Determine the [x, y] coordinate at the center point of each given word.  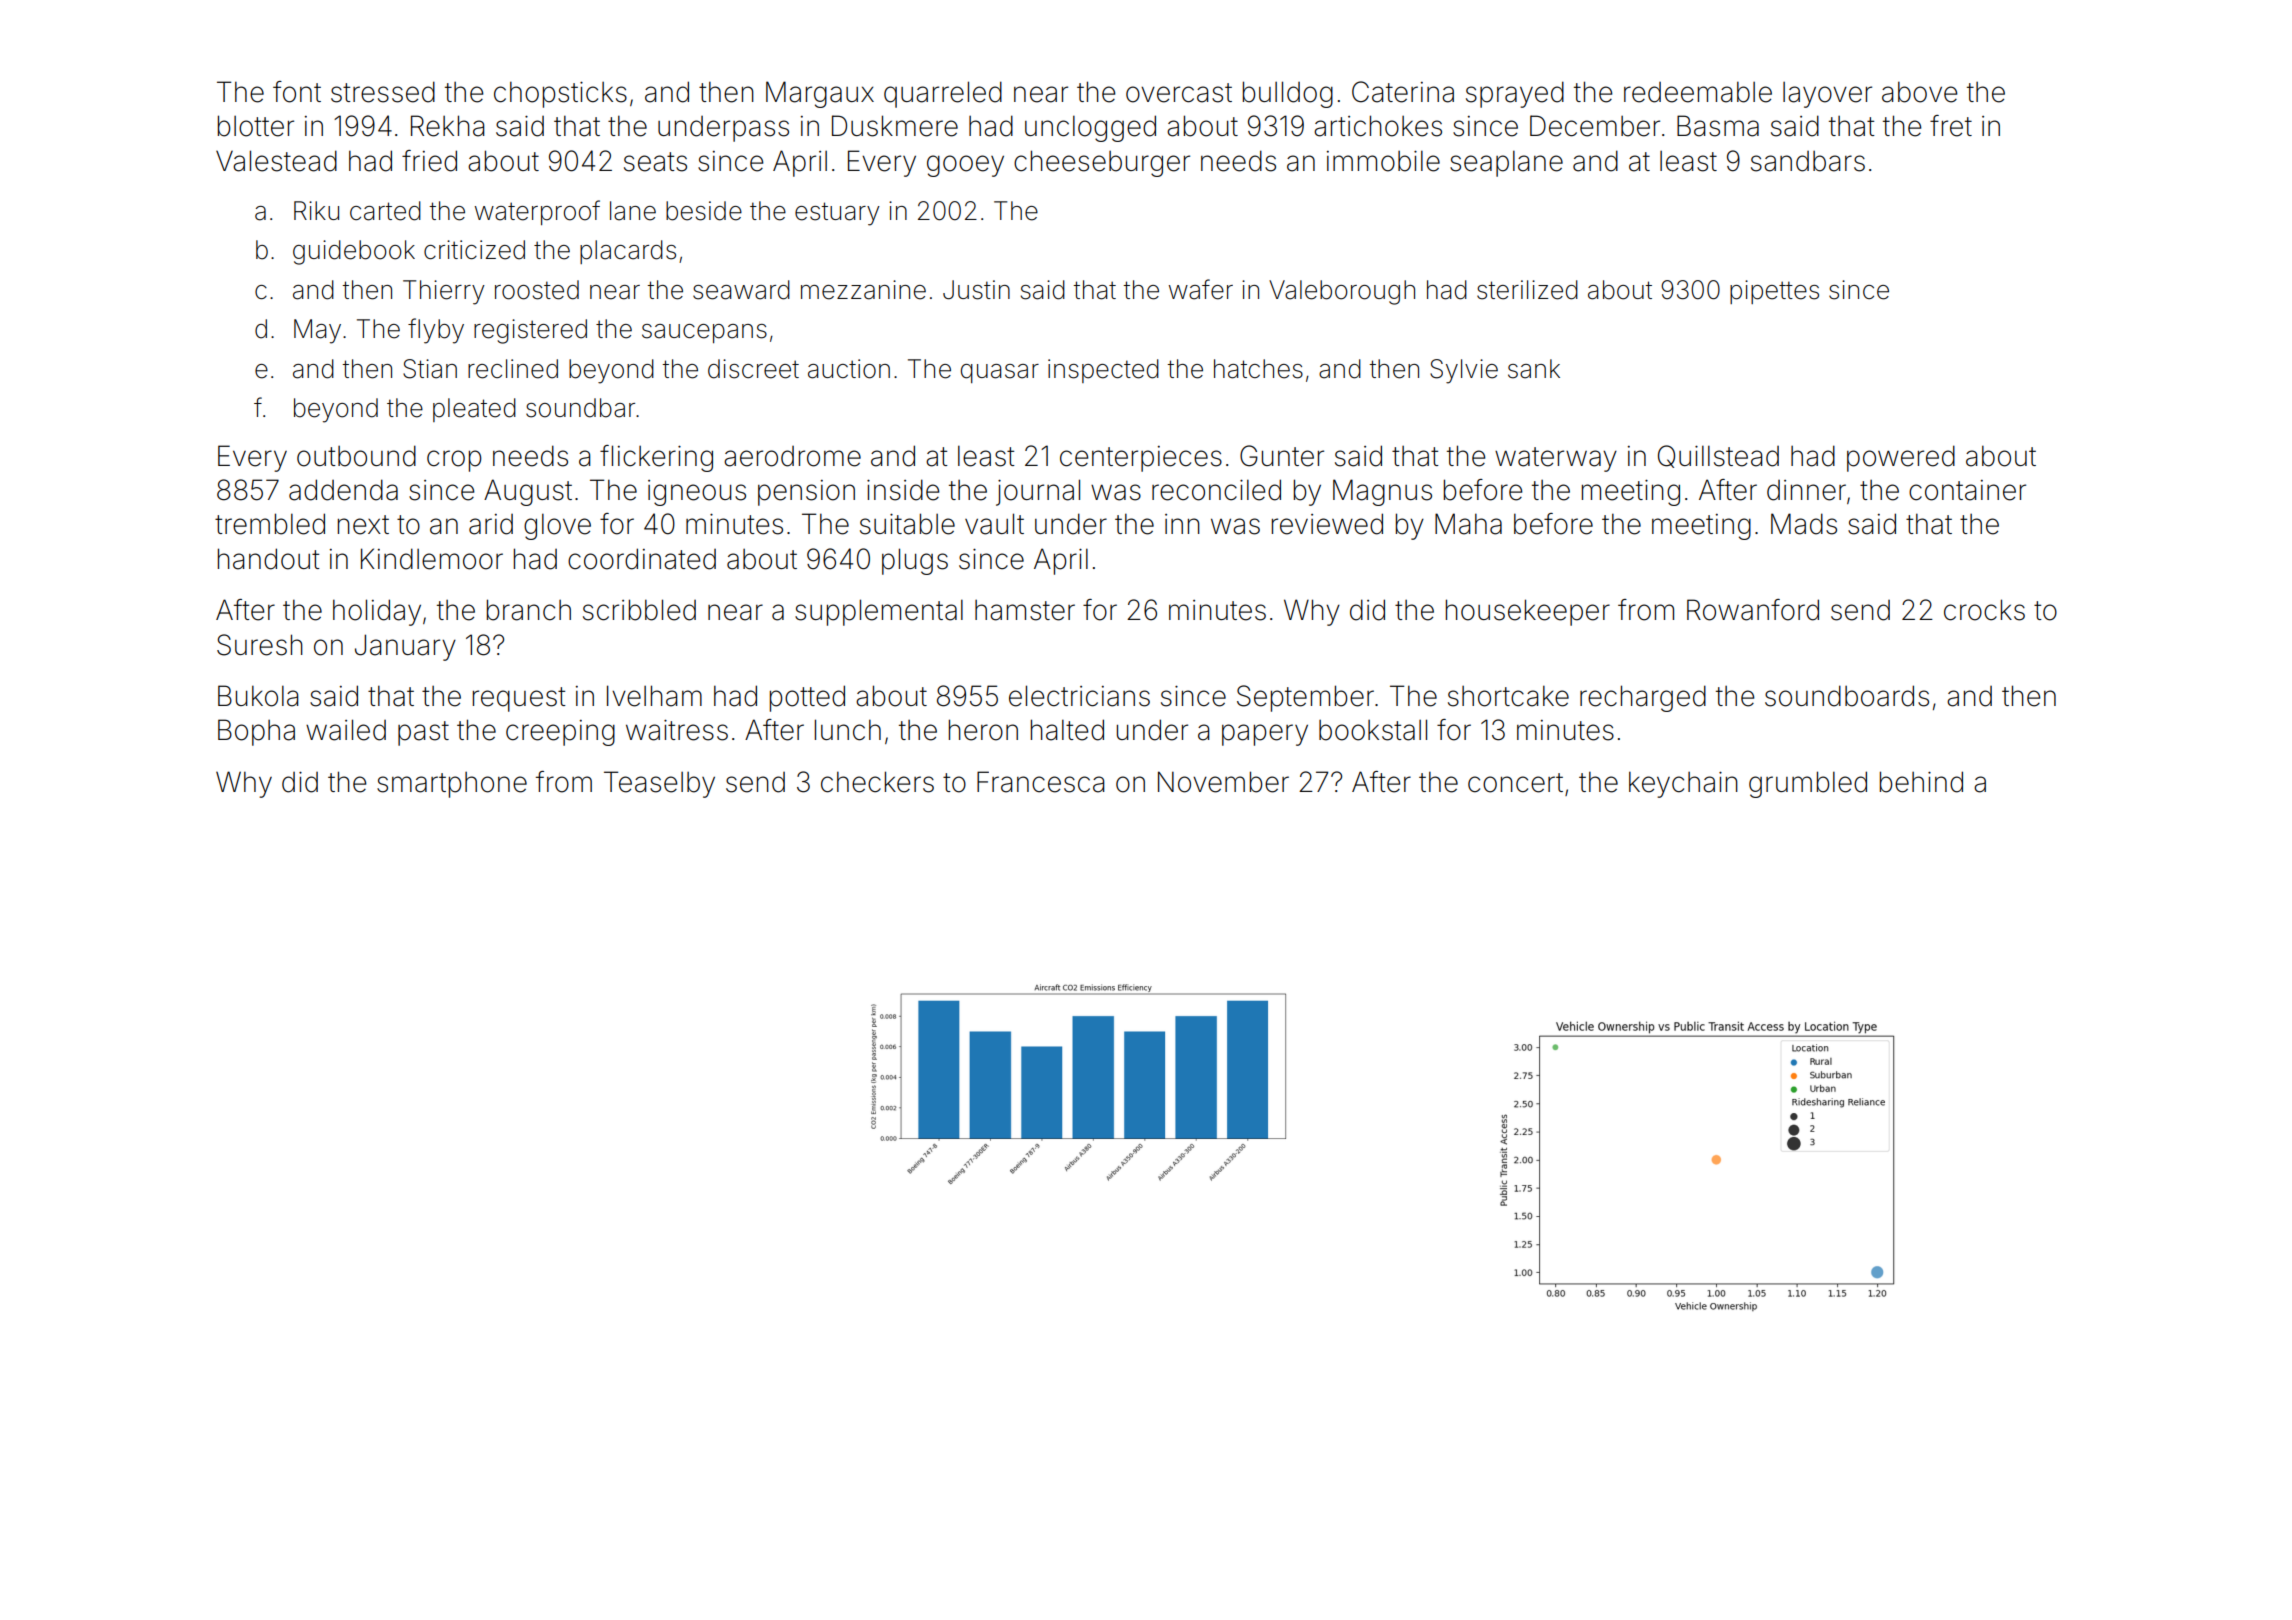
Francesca [1040, 782]
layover [1827, 95]
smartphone [452, 785]
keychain [1683, 784]
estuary [837, 214]
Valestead [276, 161]
